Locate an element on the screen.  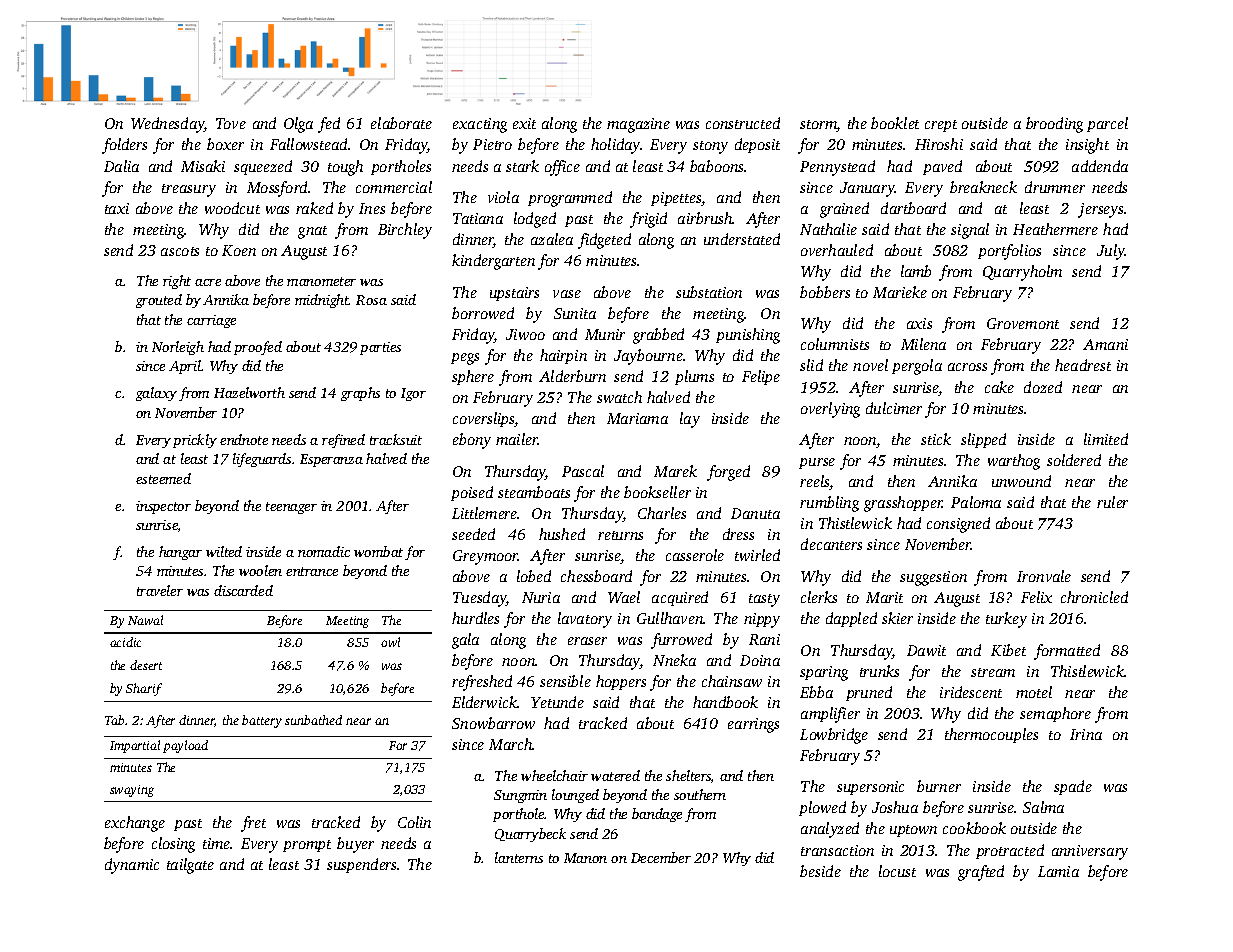
Nawal is located at coordinates (145, 620).
